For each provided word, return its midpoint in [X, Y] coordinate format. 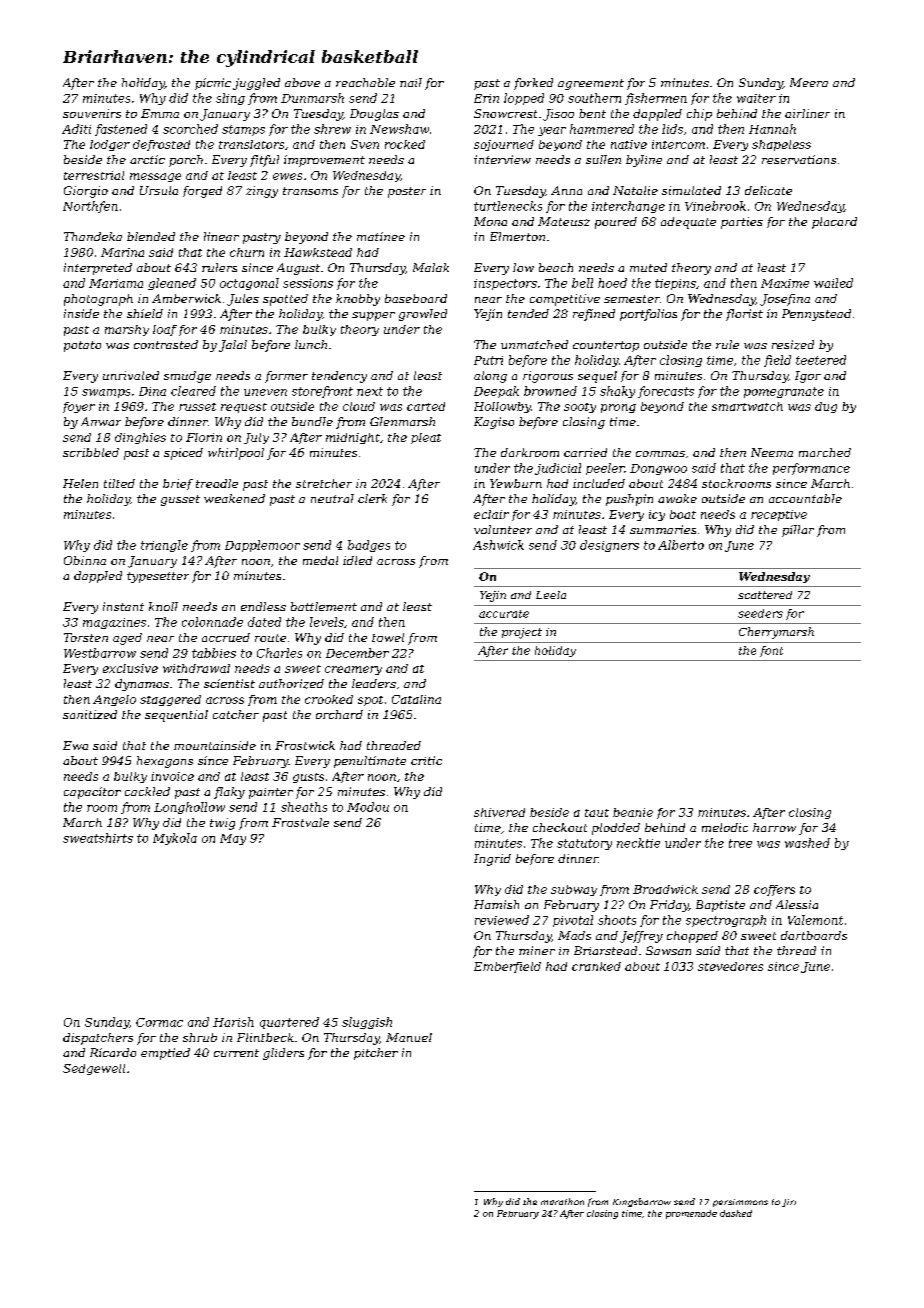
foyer [79, 407]
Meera [809, 82]
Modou [368, 807]
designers [609, 546]
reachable [365, 82]
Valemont [815, 920]
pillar [798, 531]
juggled [256, 84]
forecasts [666, 392]
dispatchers [98, 1039]
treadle [217, 483]
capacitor [92, 793]
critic [426, 760]
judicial [558, 469]
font [771, 651]
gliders [283, 1054]
